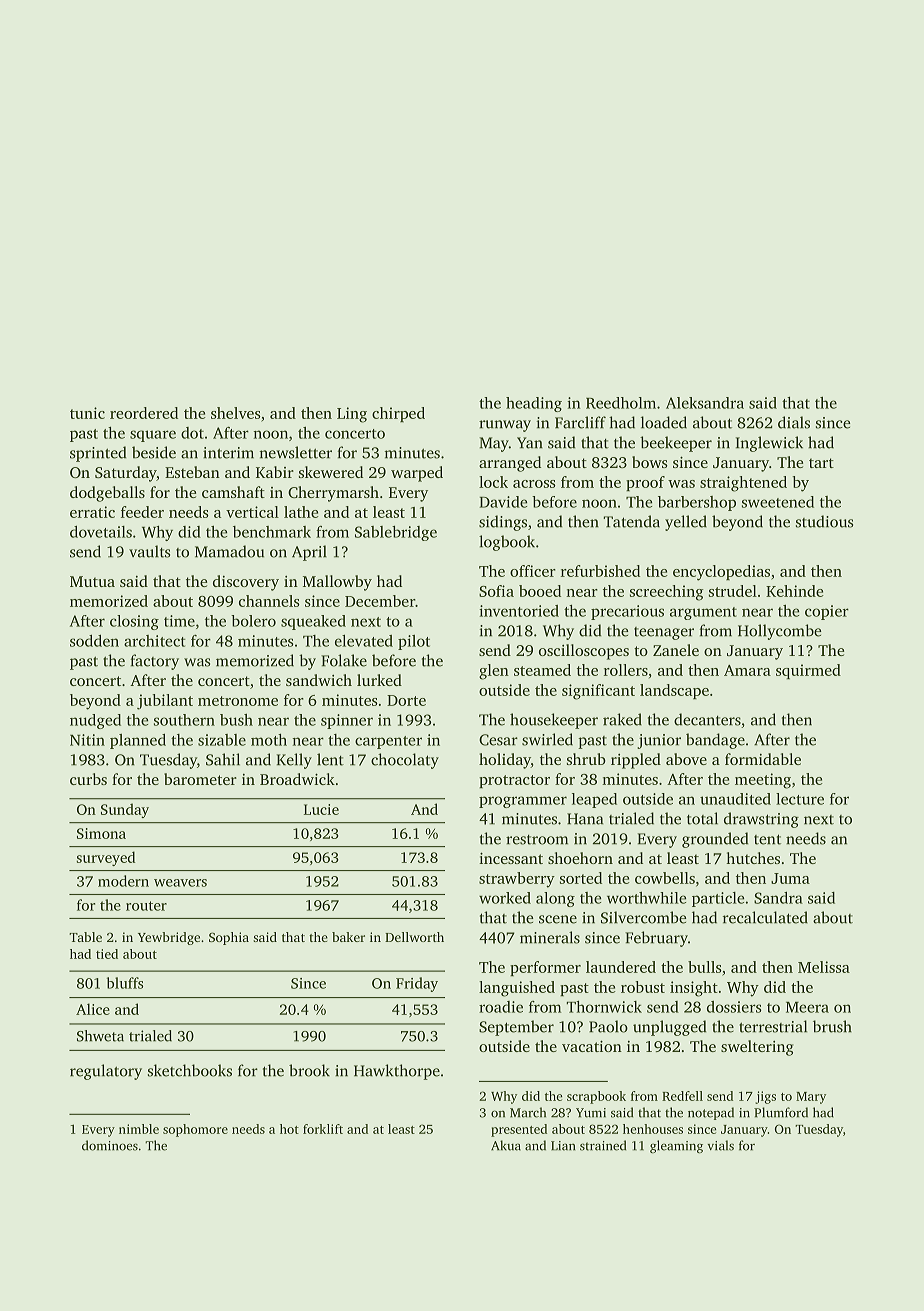 The width and height of the document is (924, 1311). Describe the element at coordinates (753, 858) in the document. I see `hutches` at that location.
